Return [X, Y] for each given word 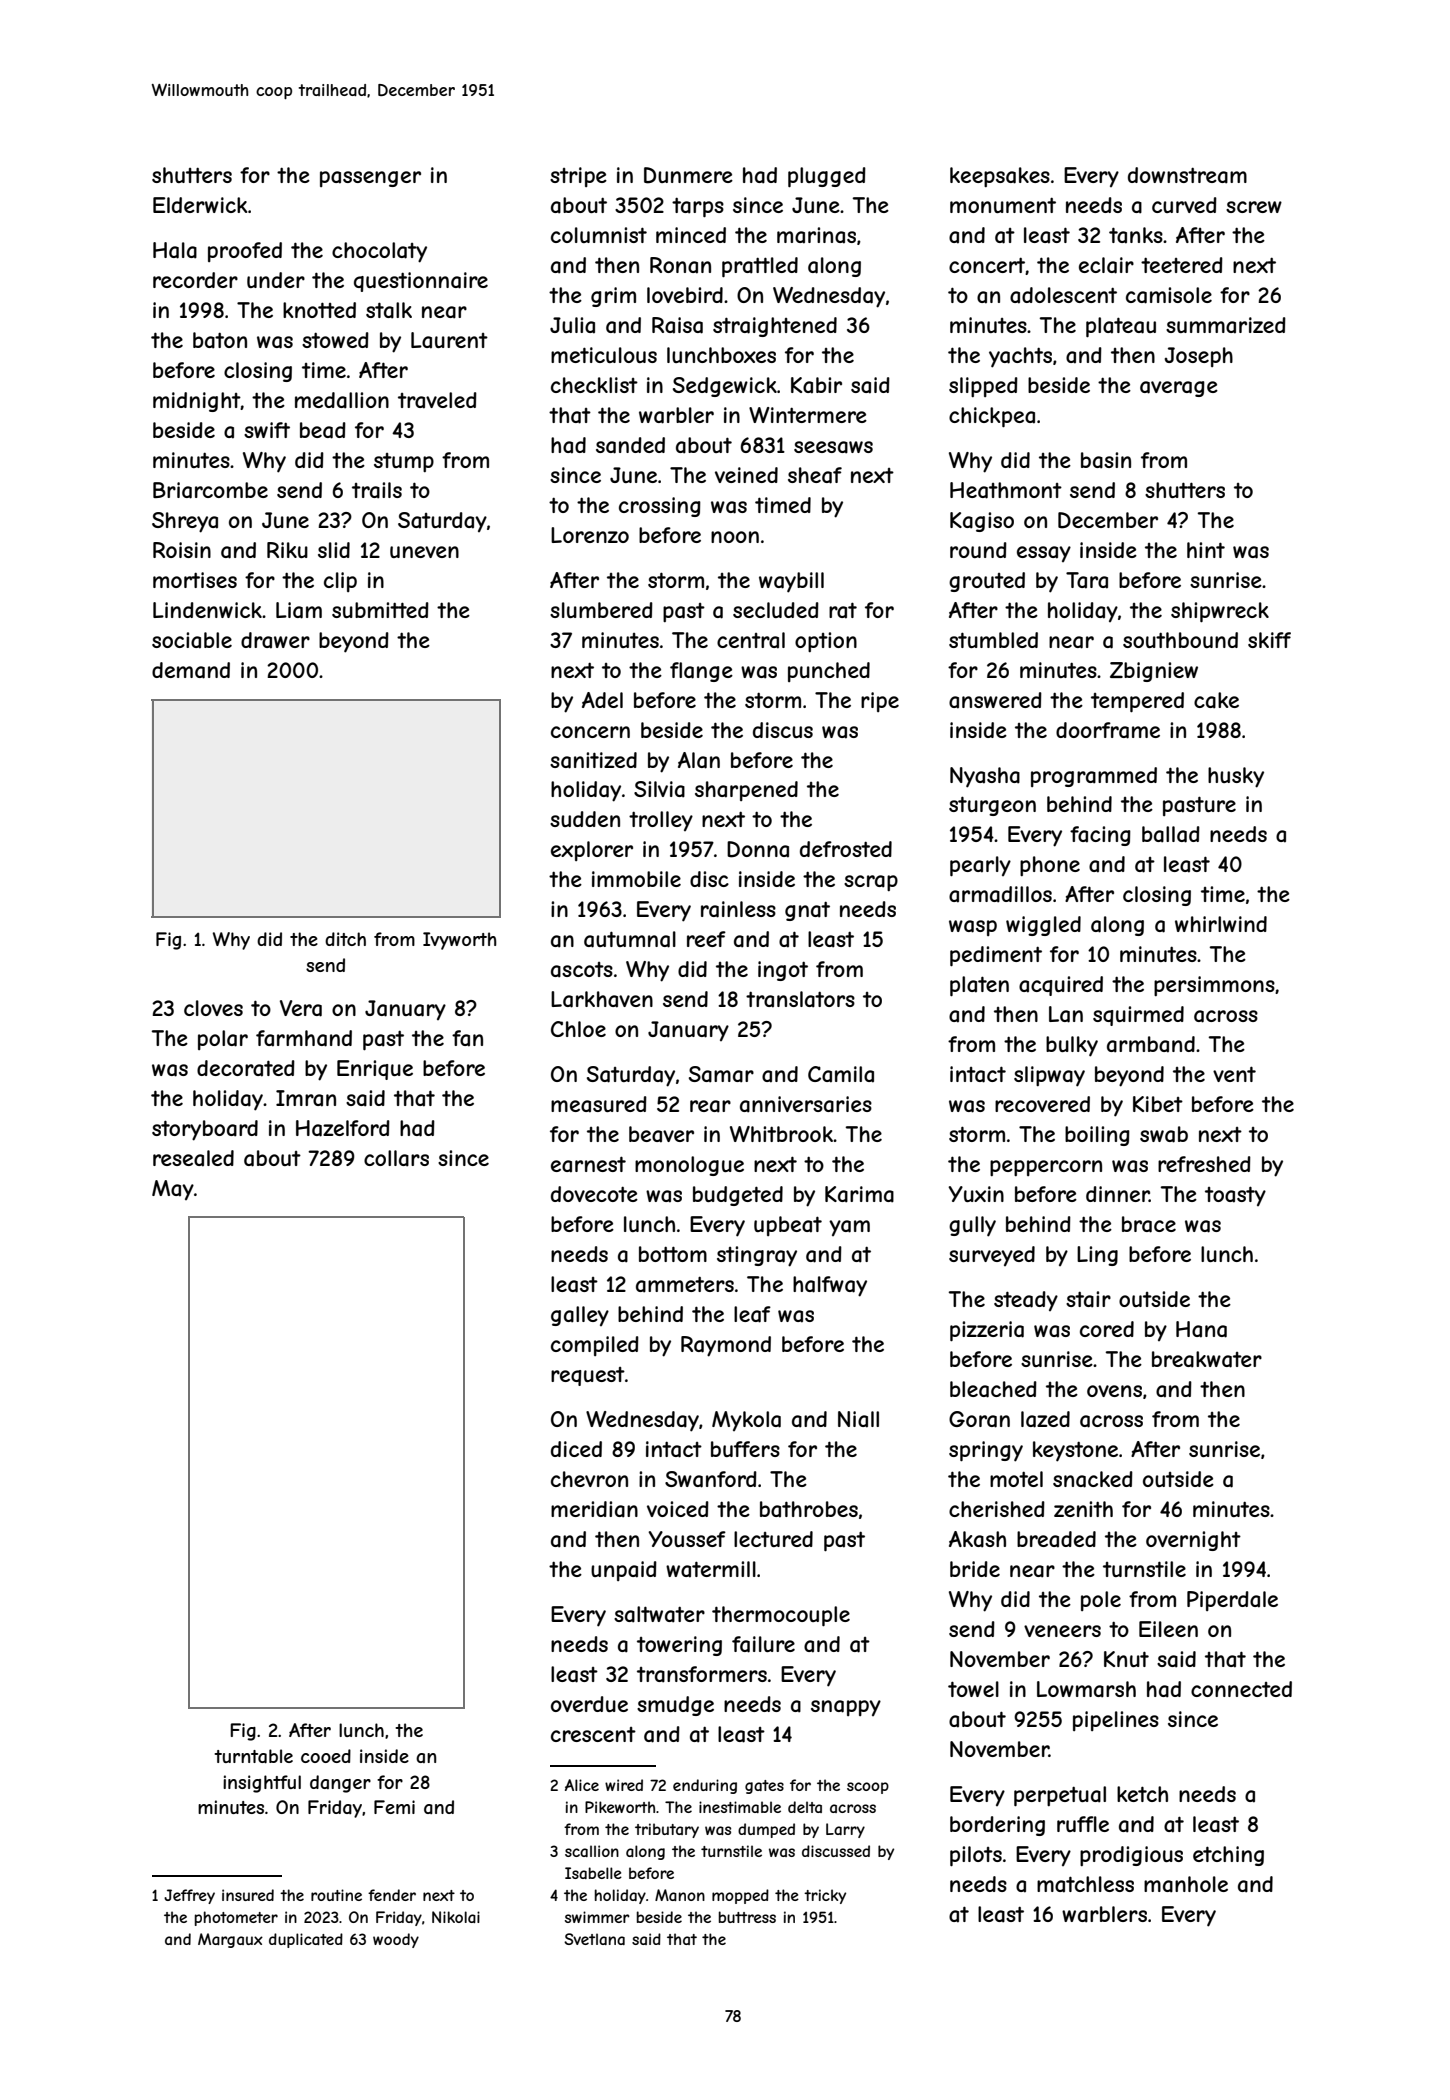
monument [1003, 205]
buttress [747, 1917]
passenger [370, 179]
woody [396, 1940]
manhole [1186, 1884]
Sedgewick [725, 387]
